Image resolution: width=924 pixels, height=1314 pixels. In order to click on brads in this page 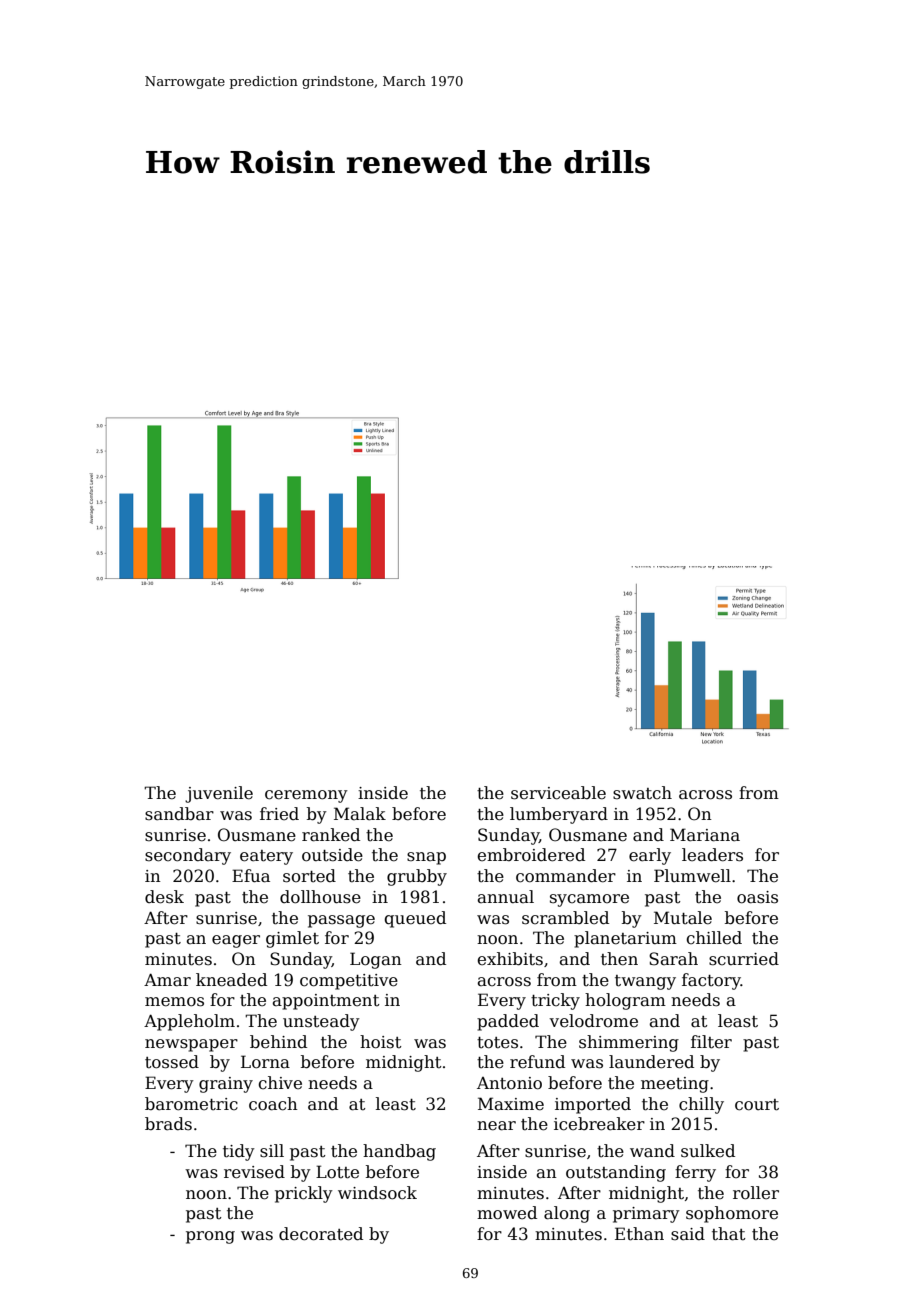, I will do `click(168, 1124)`.
